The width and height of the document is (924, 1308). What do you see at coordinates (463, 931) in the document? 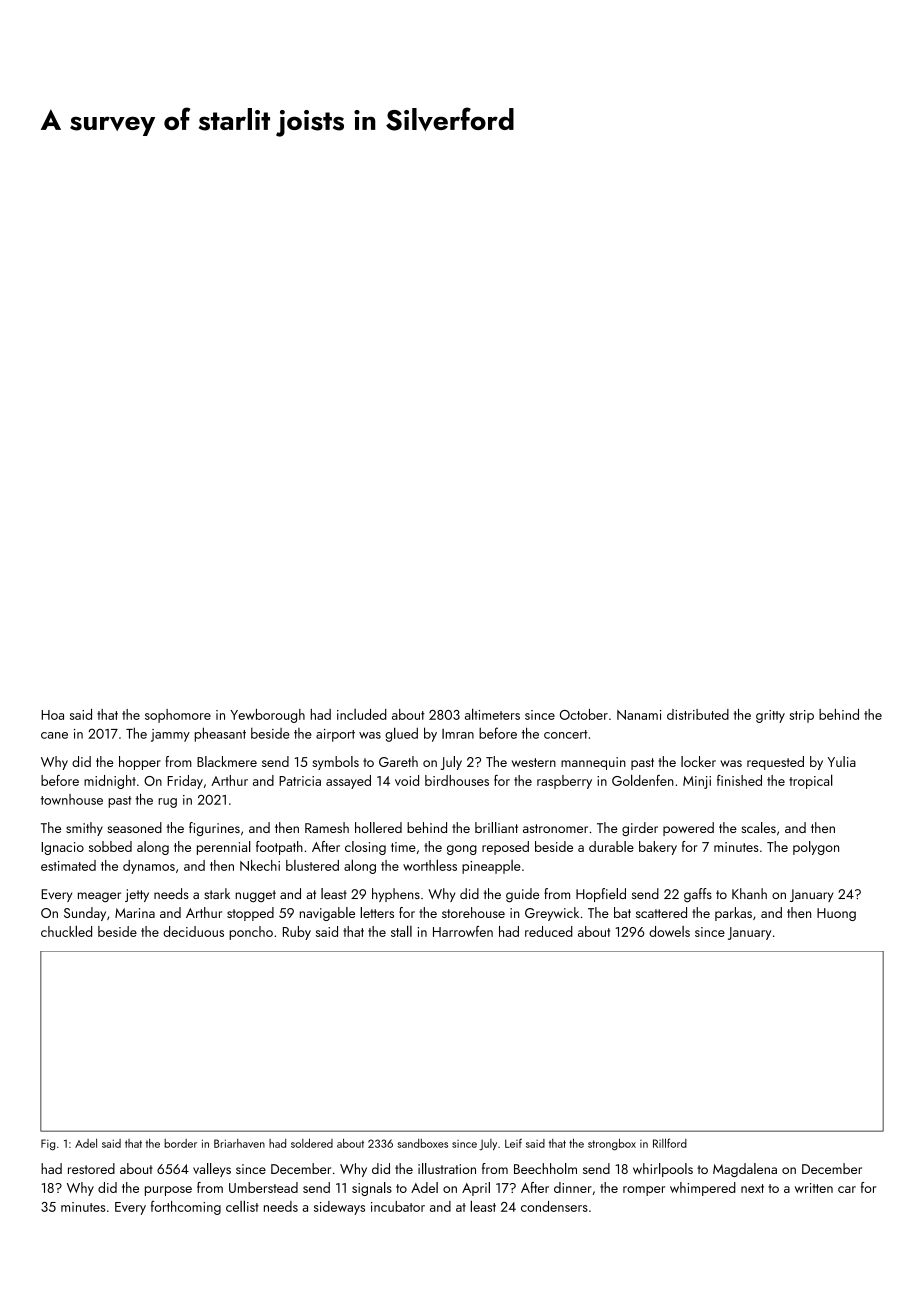
I see `Harrowfen` at bounding box center [463, 931].
